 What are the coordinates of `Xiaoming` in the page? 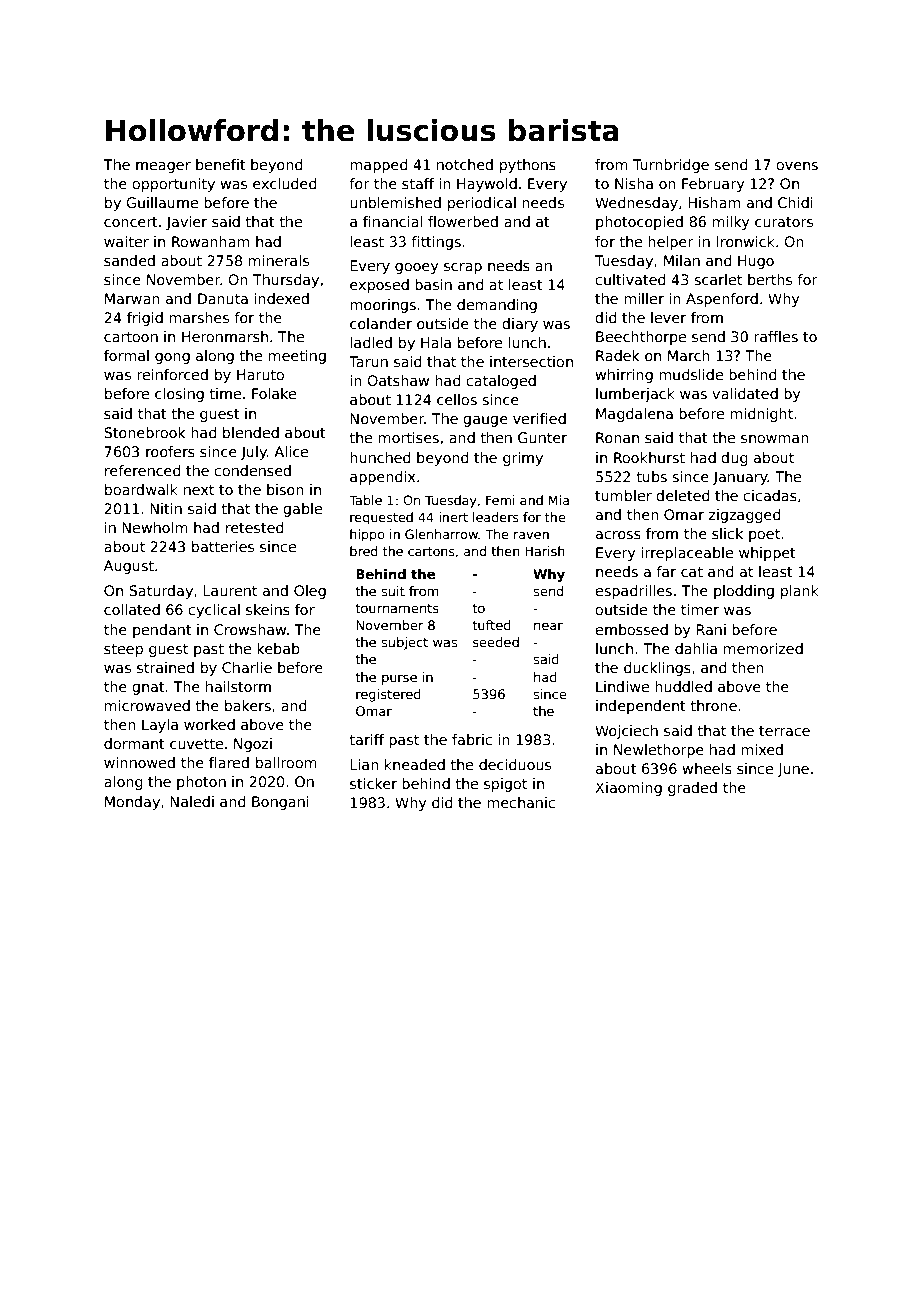 It's located at (628, 789).
